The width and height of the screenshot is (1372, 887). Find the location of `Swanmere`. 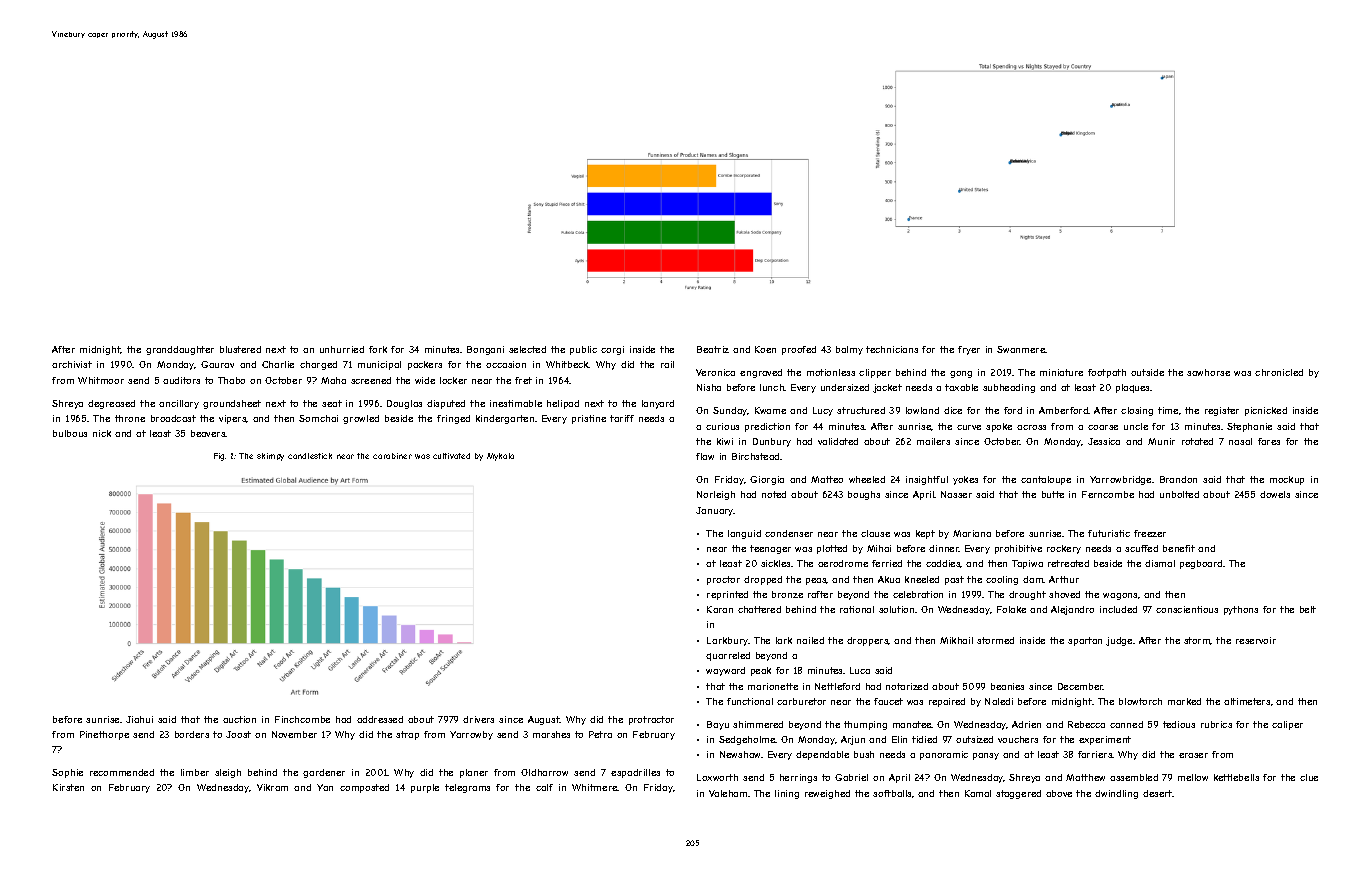

Swanmere is located at coordinates (1021, 349).
